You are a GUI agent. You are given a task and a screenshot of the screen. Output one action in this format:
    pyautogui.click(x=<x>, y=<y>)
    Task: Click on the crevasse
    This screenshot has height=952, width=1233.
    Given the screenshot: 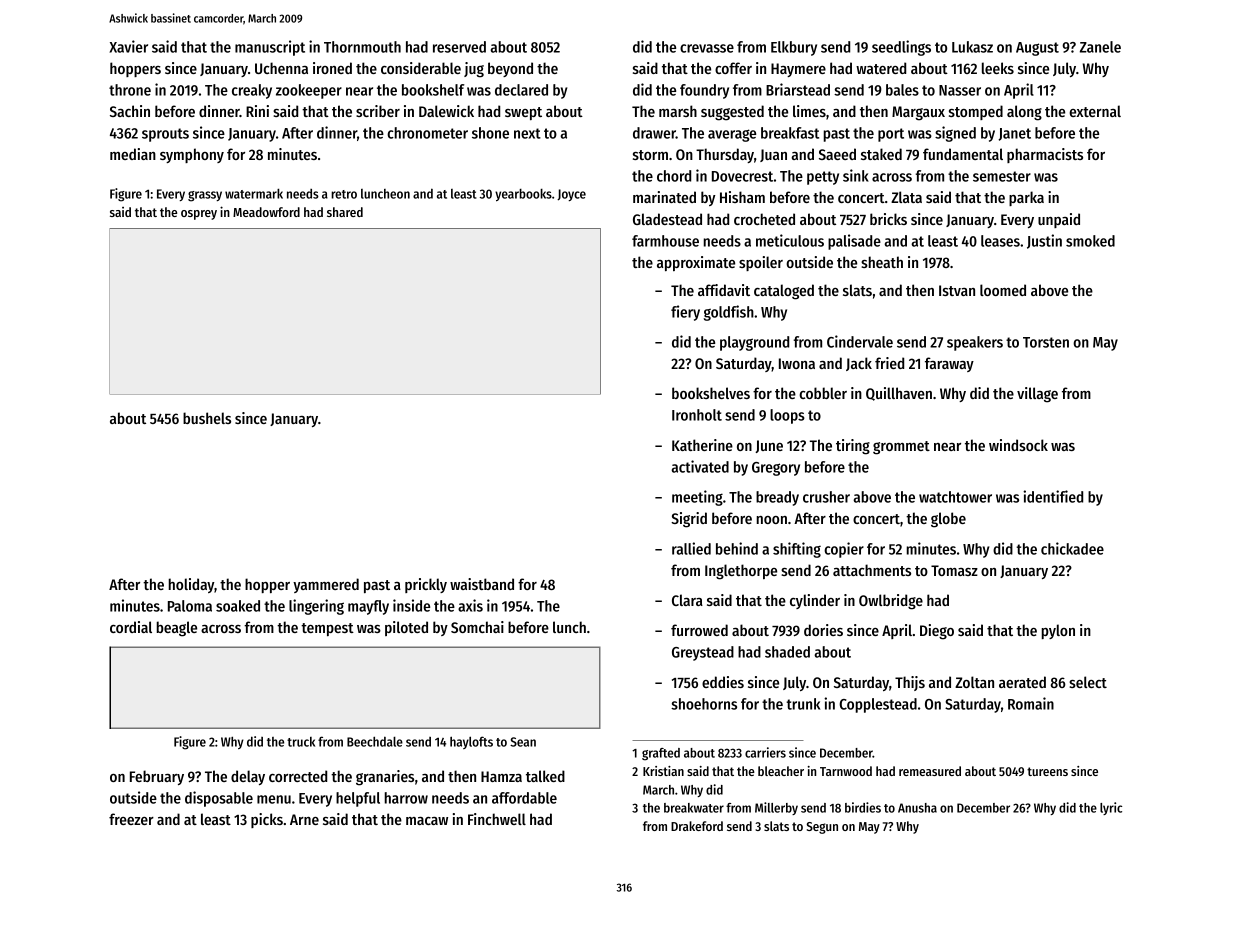 What is the action you would take?
    pyautogui.click(x=707, y=48)
